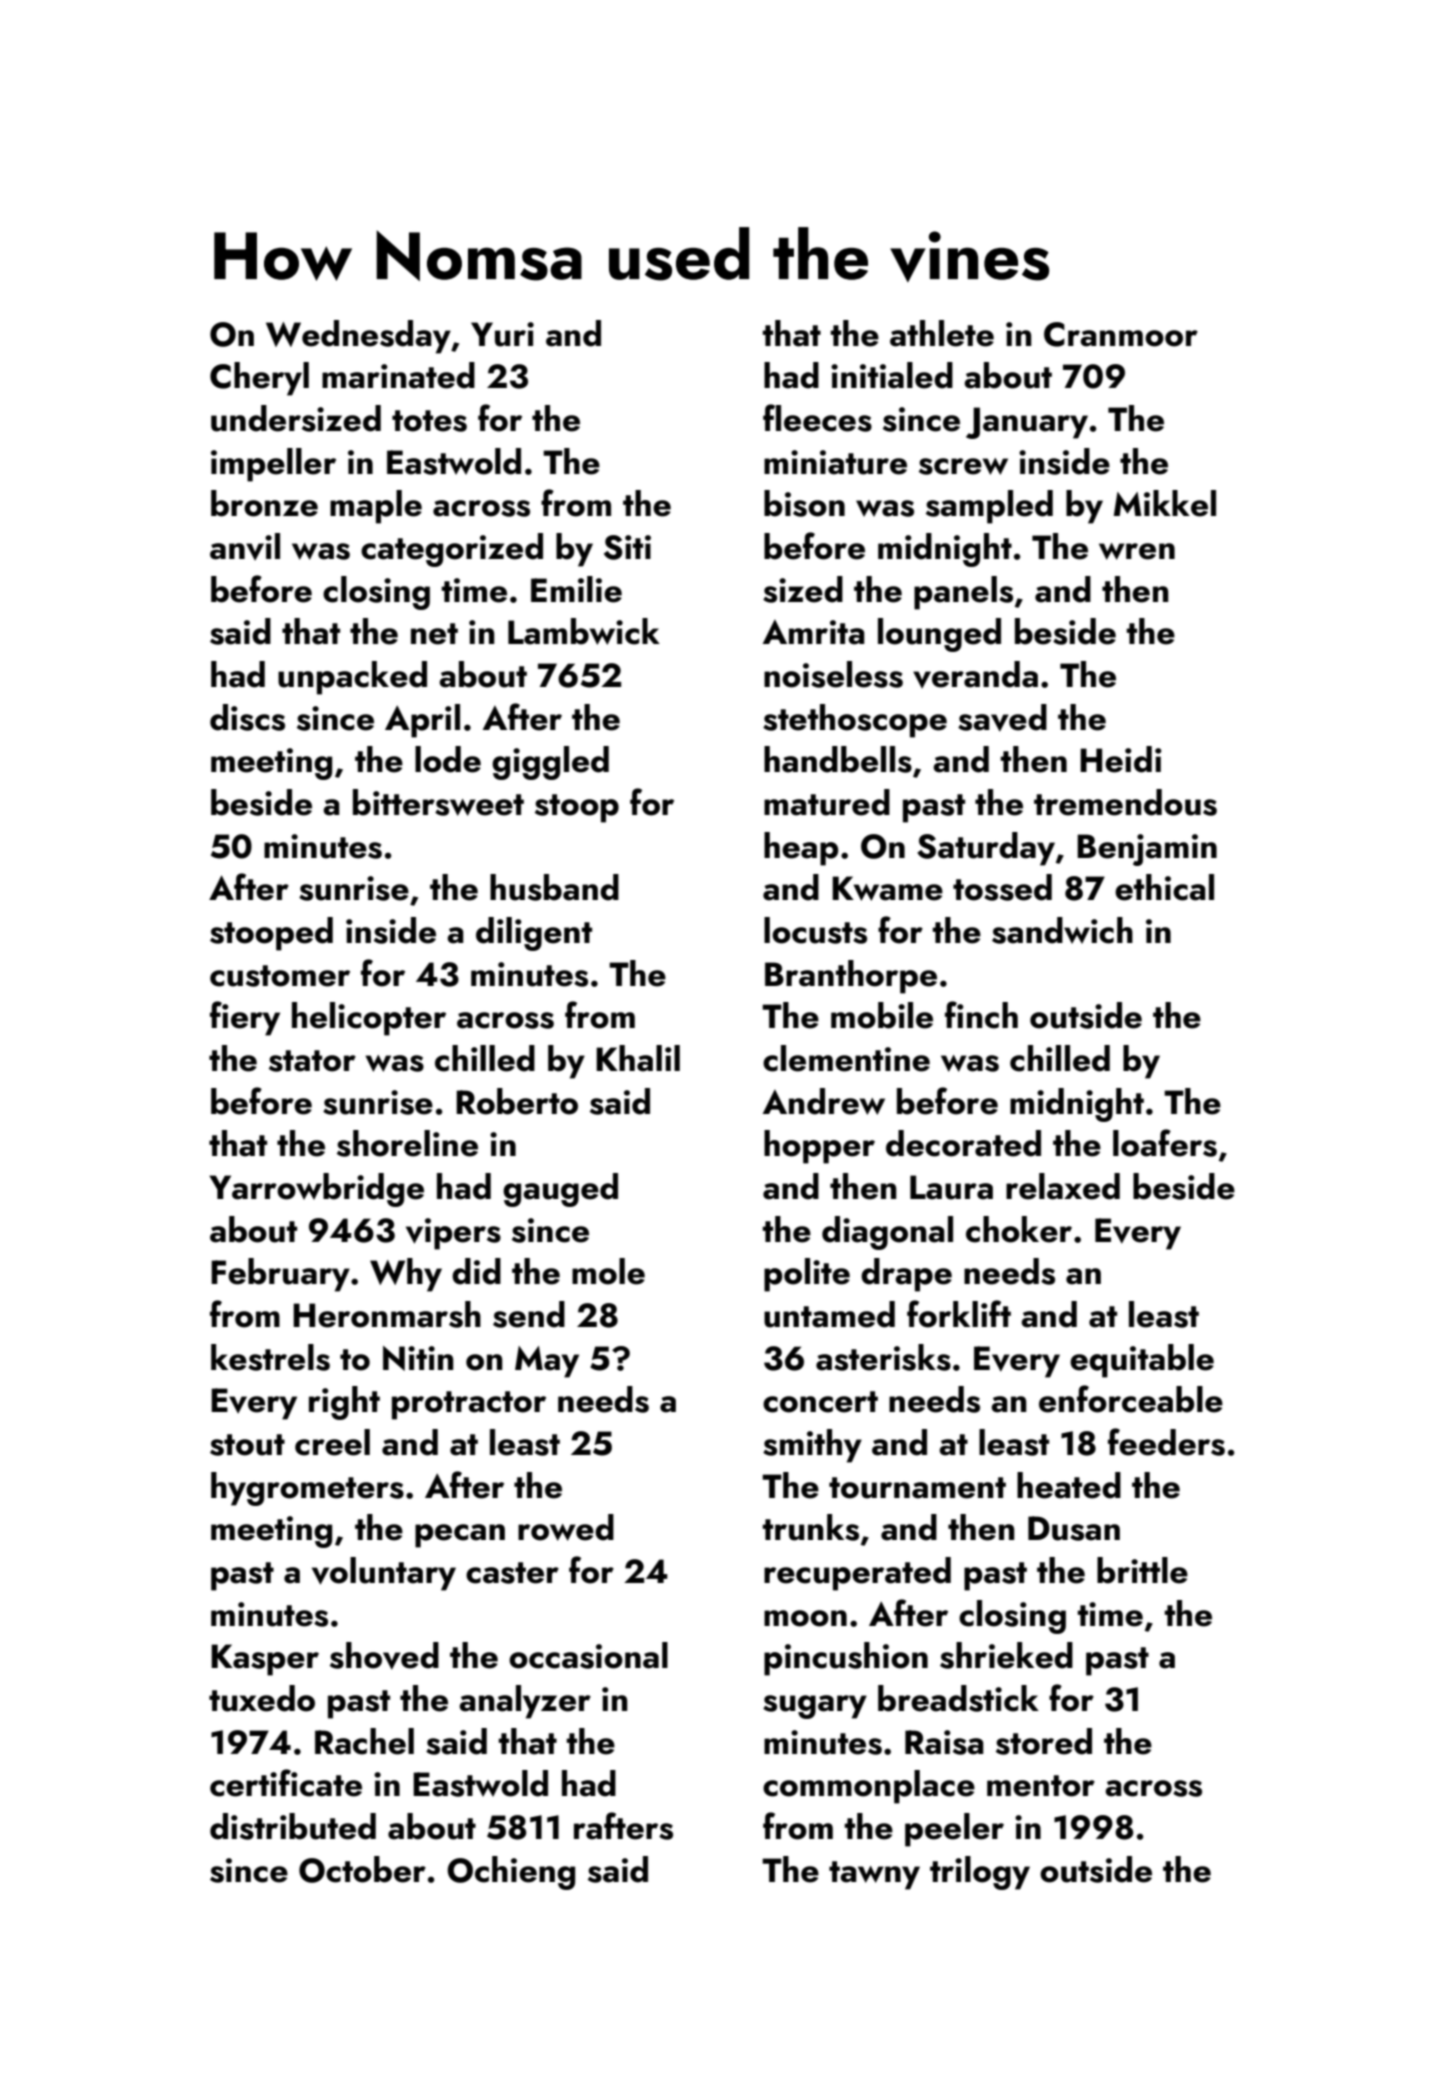  What do you see at coordinates (438, 802) in the screenshot?
I see `bittersweet` at bounding box center [438, 802].
